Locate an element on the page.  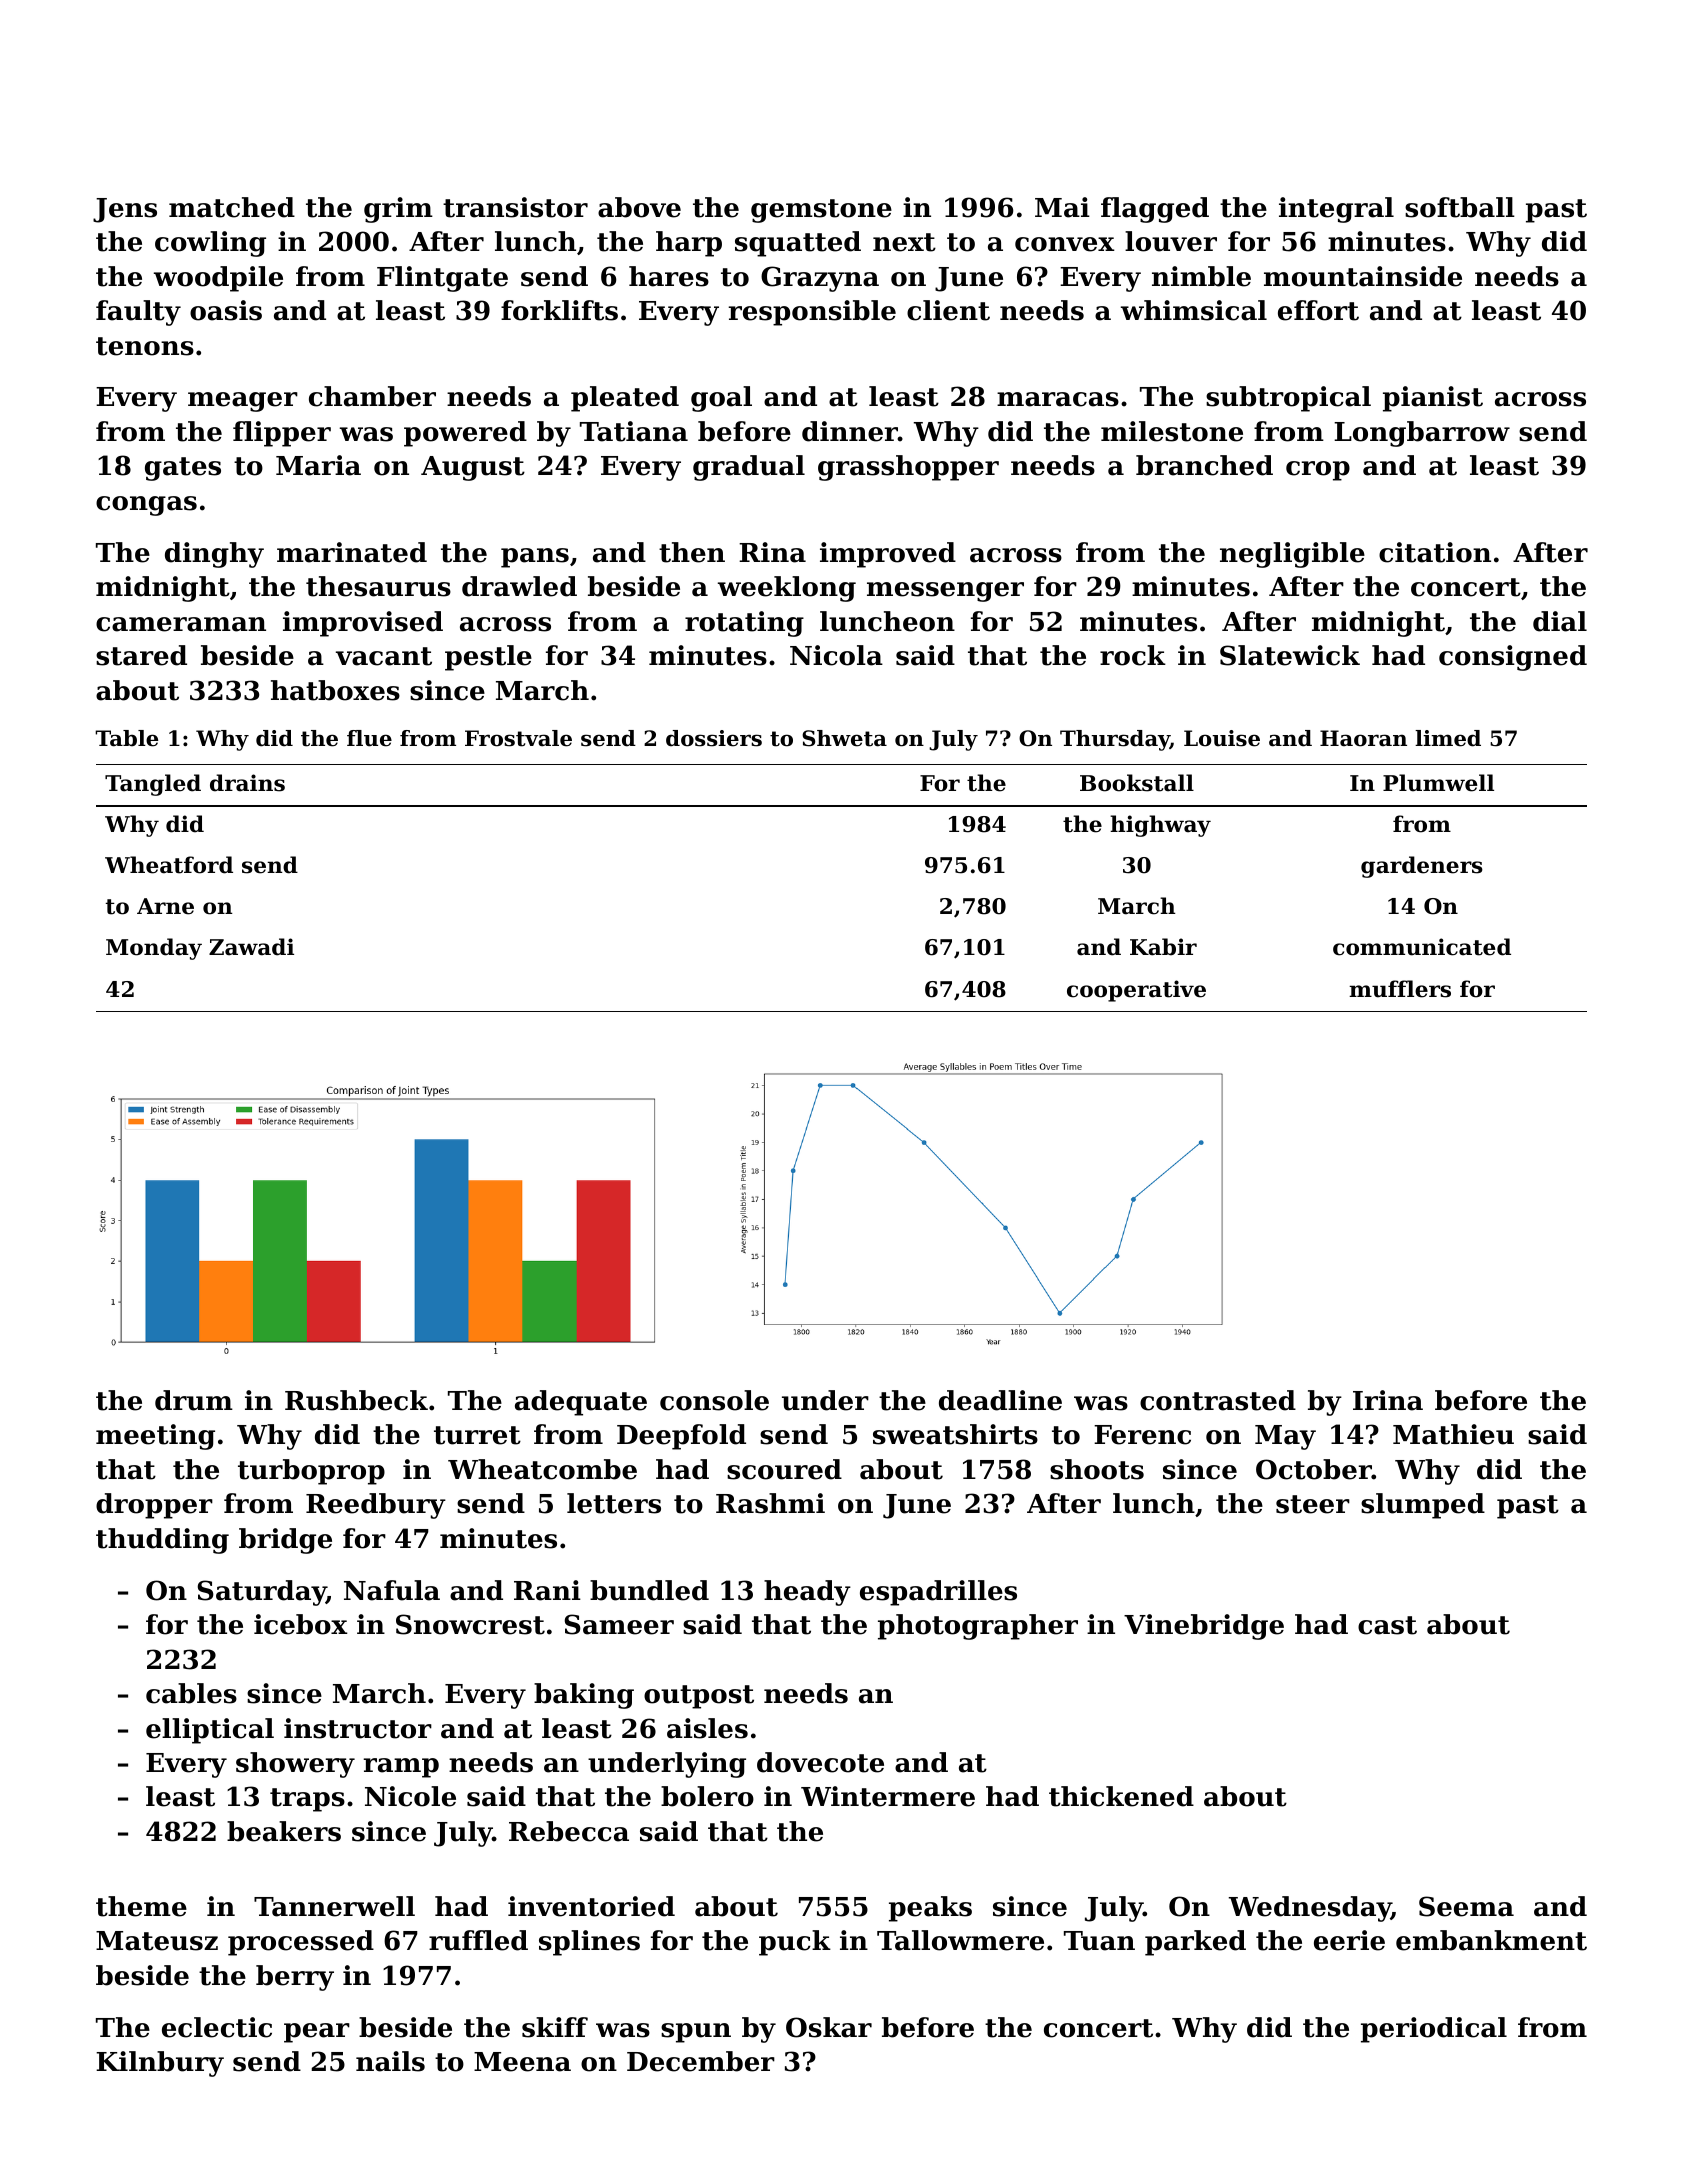
gardeners is located at coordinates (1422, 867).
